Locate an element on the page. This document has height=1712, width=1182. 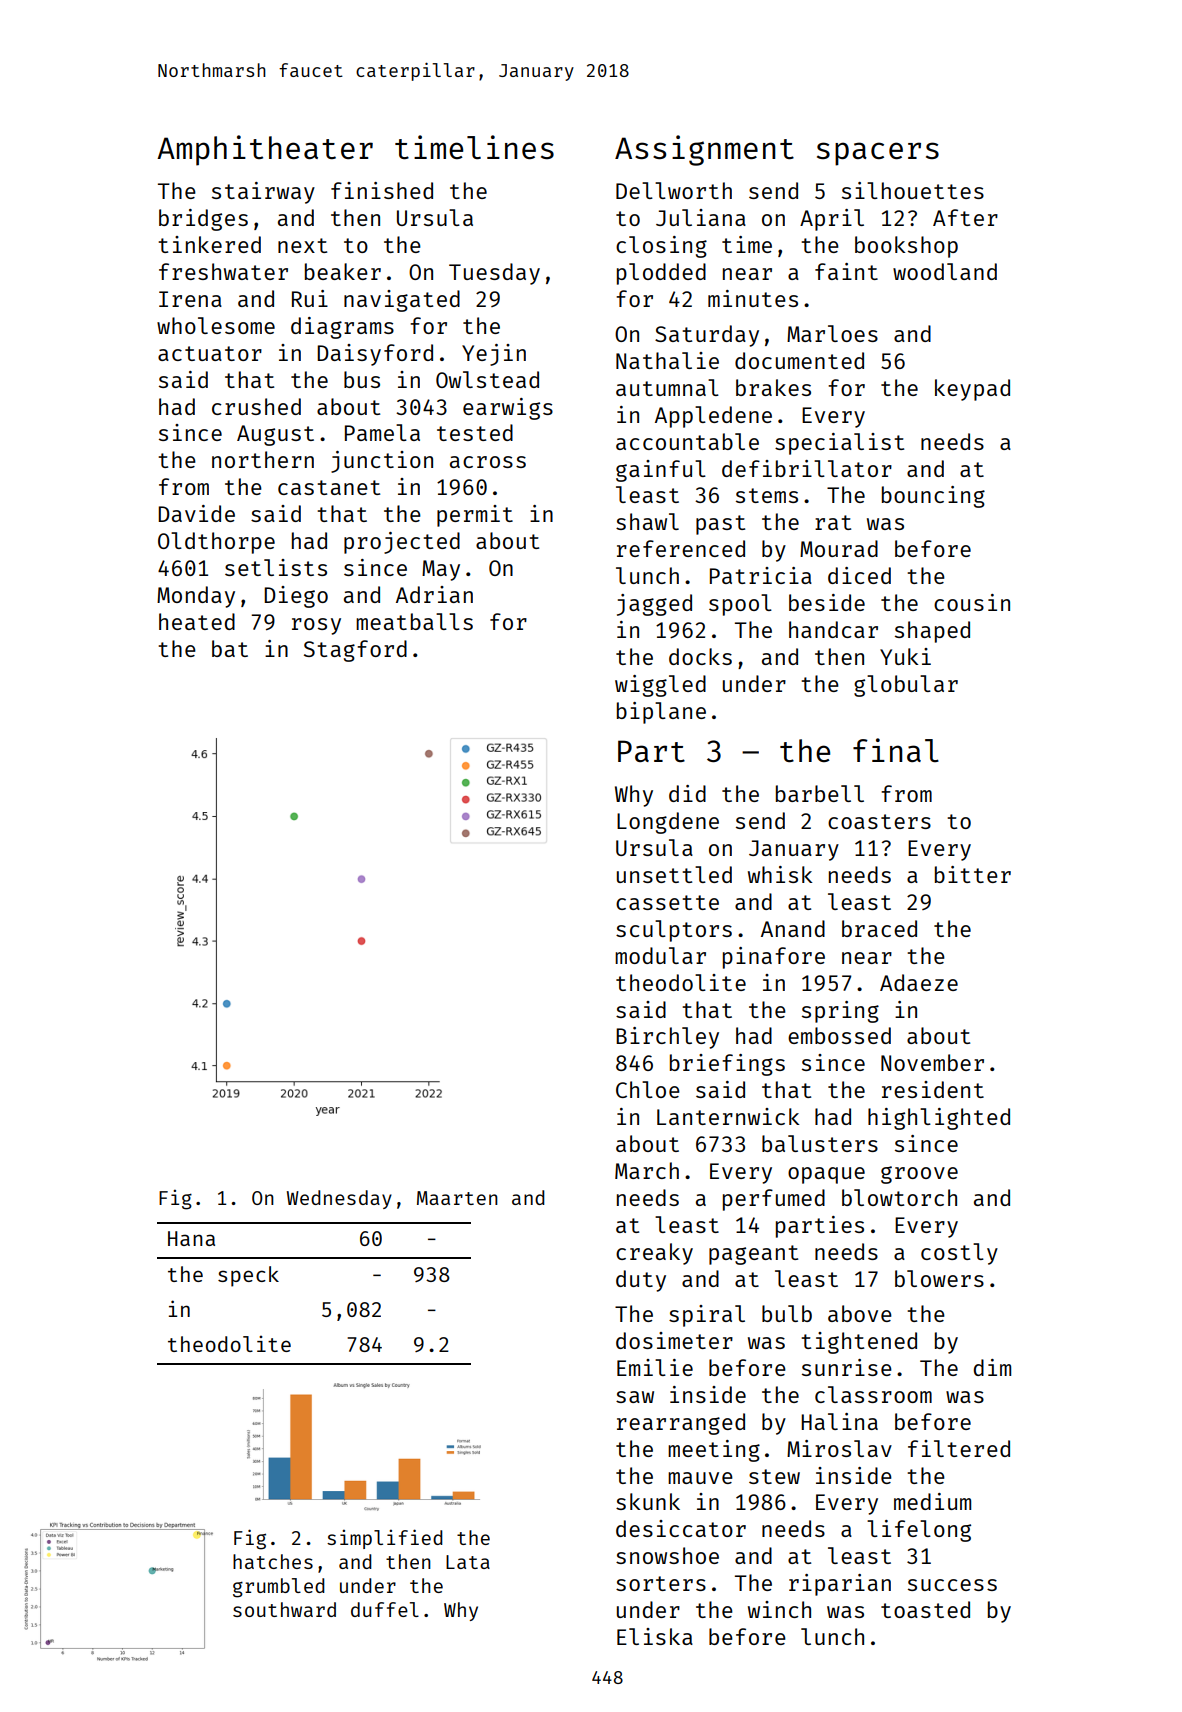
brakes is located at coordinates (773, 387).
